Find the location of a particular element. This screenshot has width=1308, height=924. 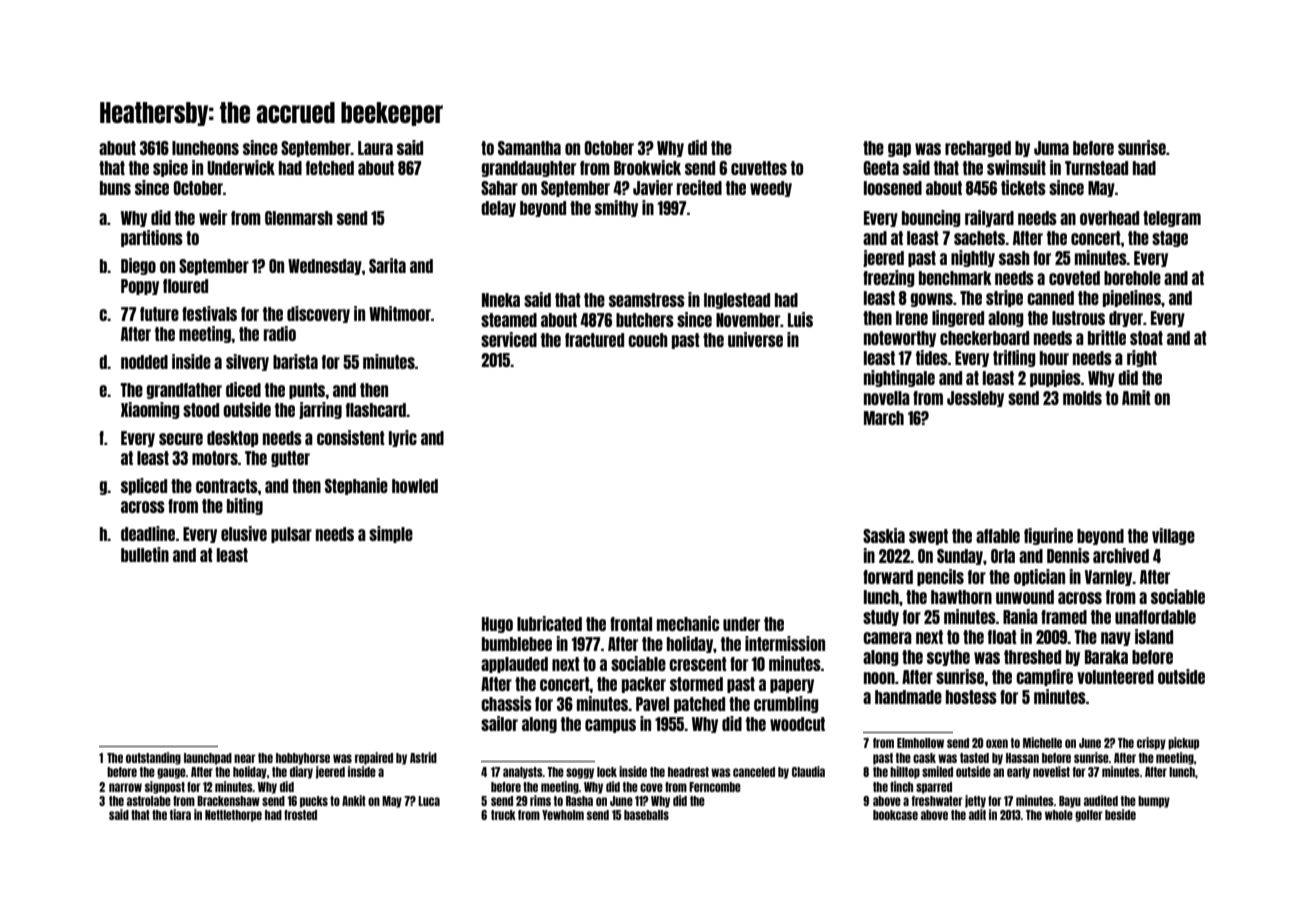

Luca is located at coordinates (429, 801).
